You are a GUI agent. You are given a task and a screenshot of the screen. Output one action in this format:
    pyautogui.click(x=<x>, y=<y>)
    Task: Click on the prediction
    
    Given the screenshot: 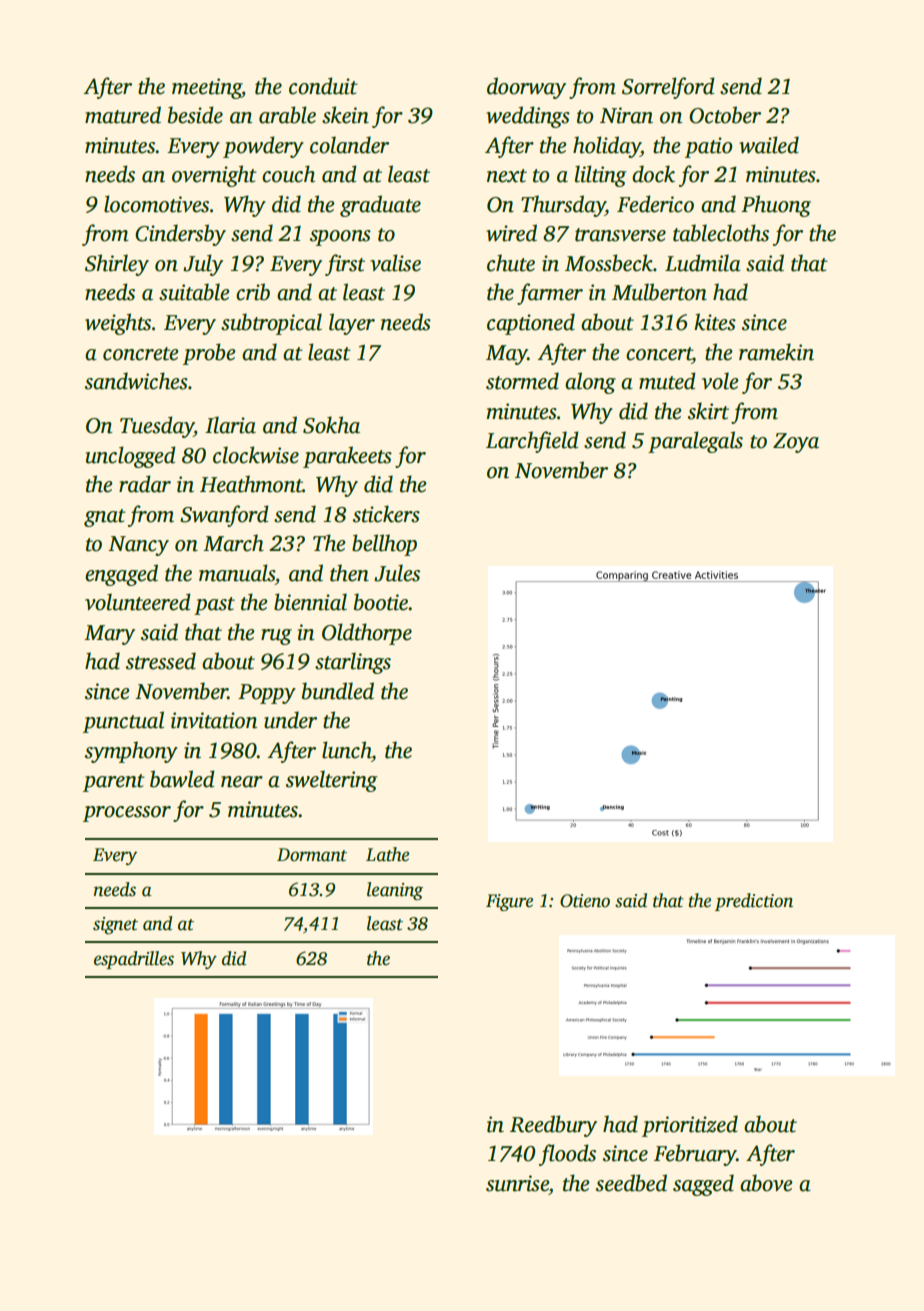 What is the action you would take?
    pyautogui.click(x=754, y=902)
